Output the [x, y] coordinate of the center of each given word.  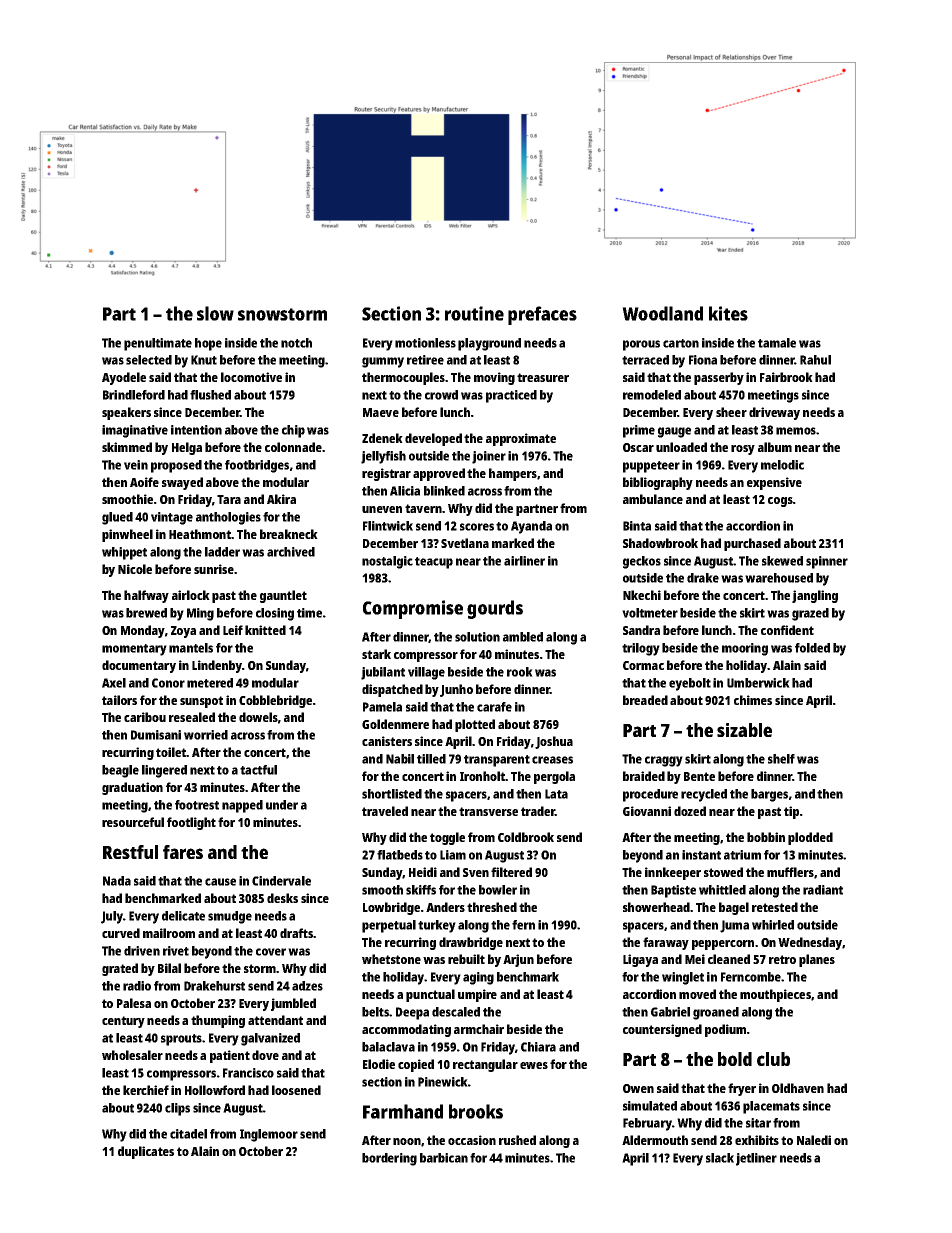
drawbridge [471, 943]
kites [728, 313]
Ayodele [124, 378]
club [773, 1059]
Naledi [814, 1140]
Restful [130, 852]
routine [474, 313]
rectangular [485, 1065]
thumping [218, 1021]
